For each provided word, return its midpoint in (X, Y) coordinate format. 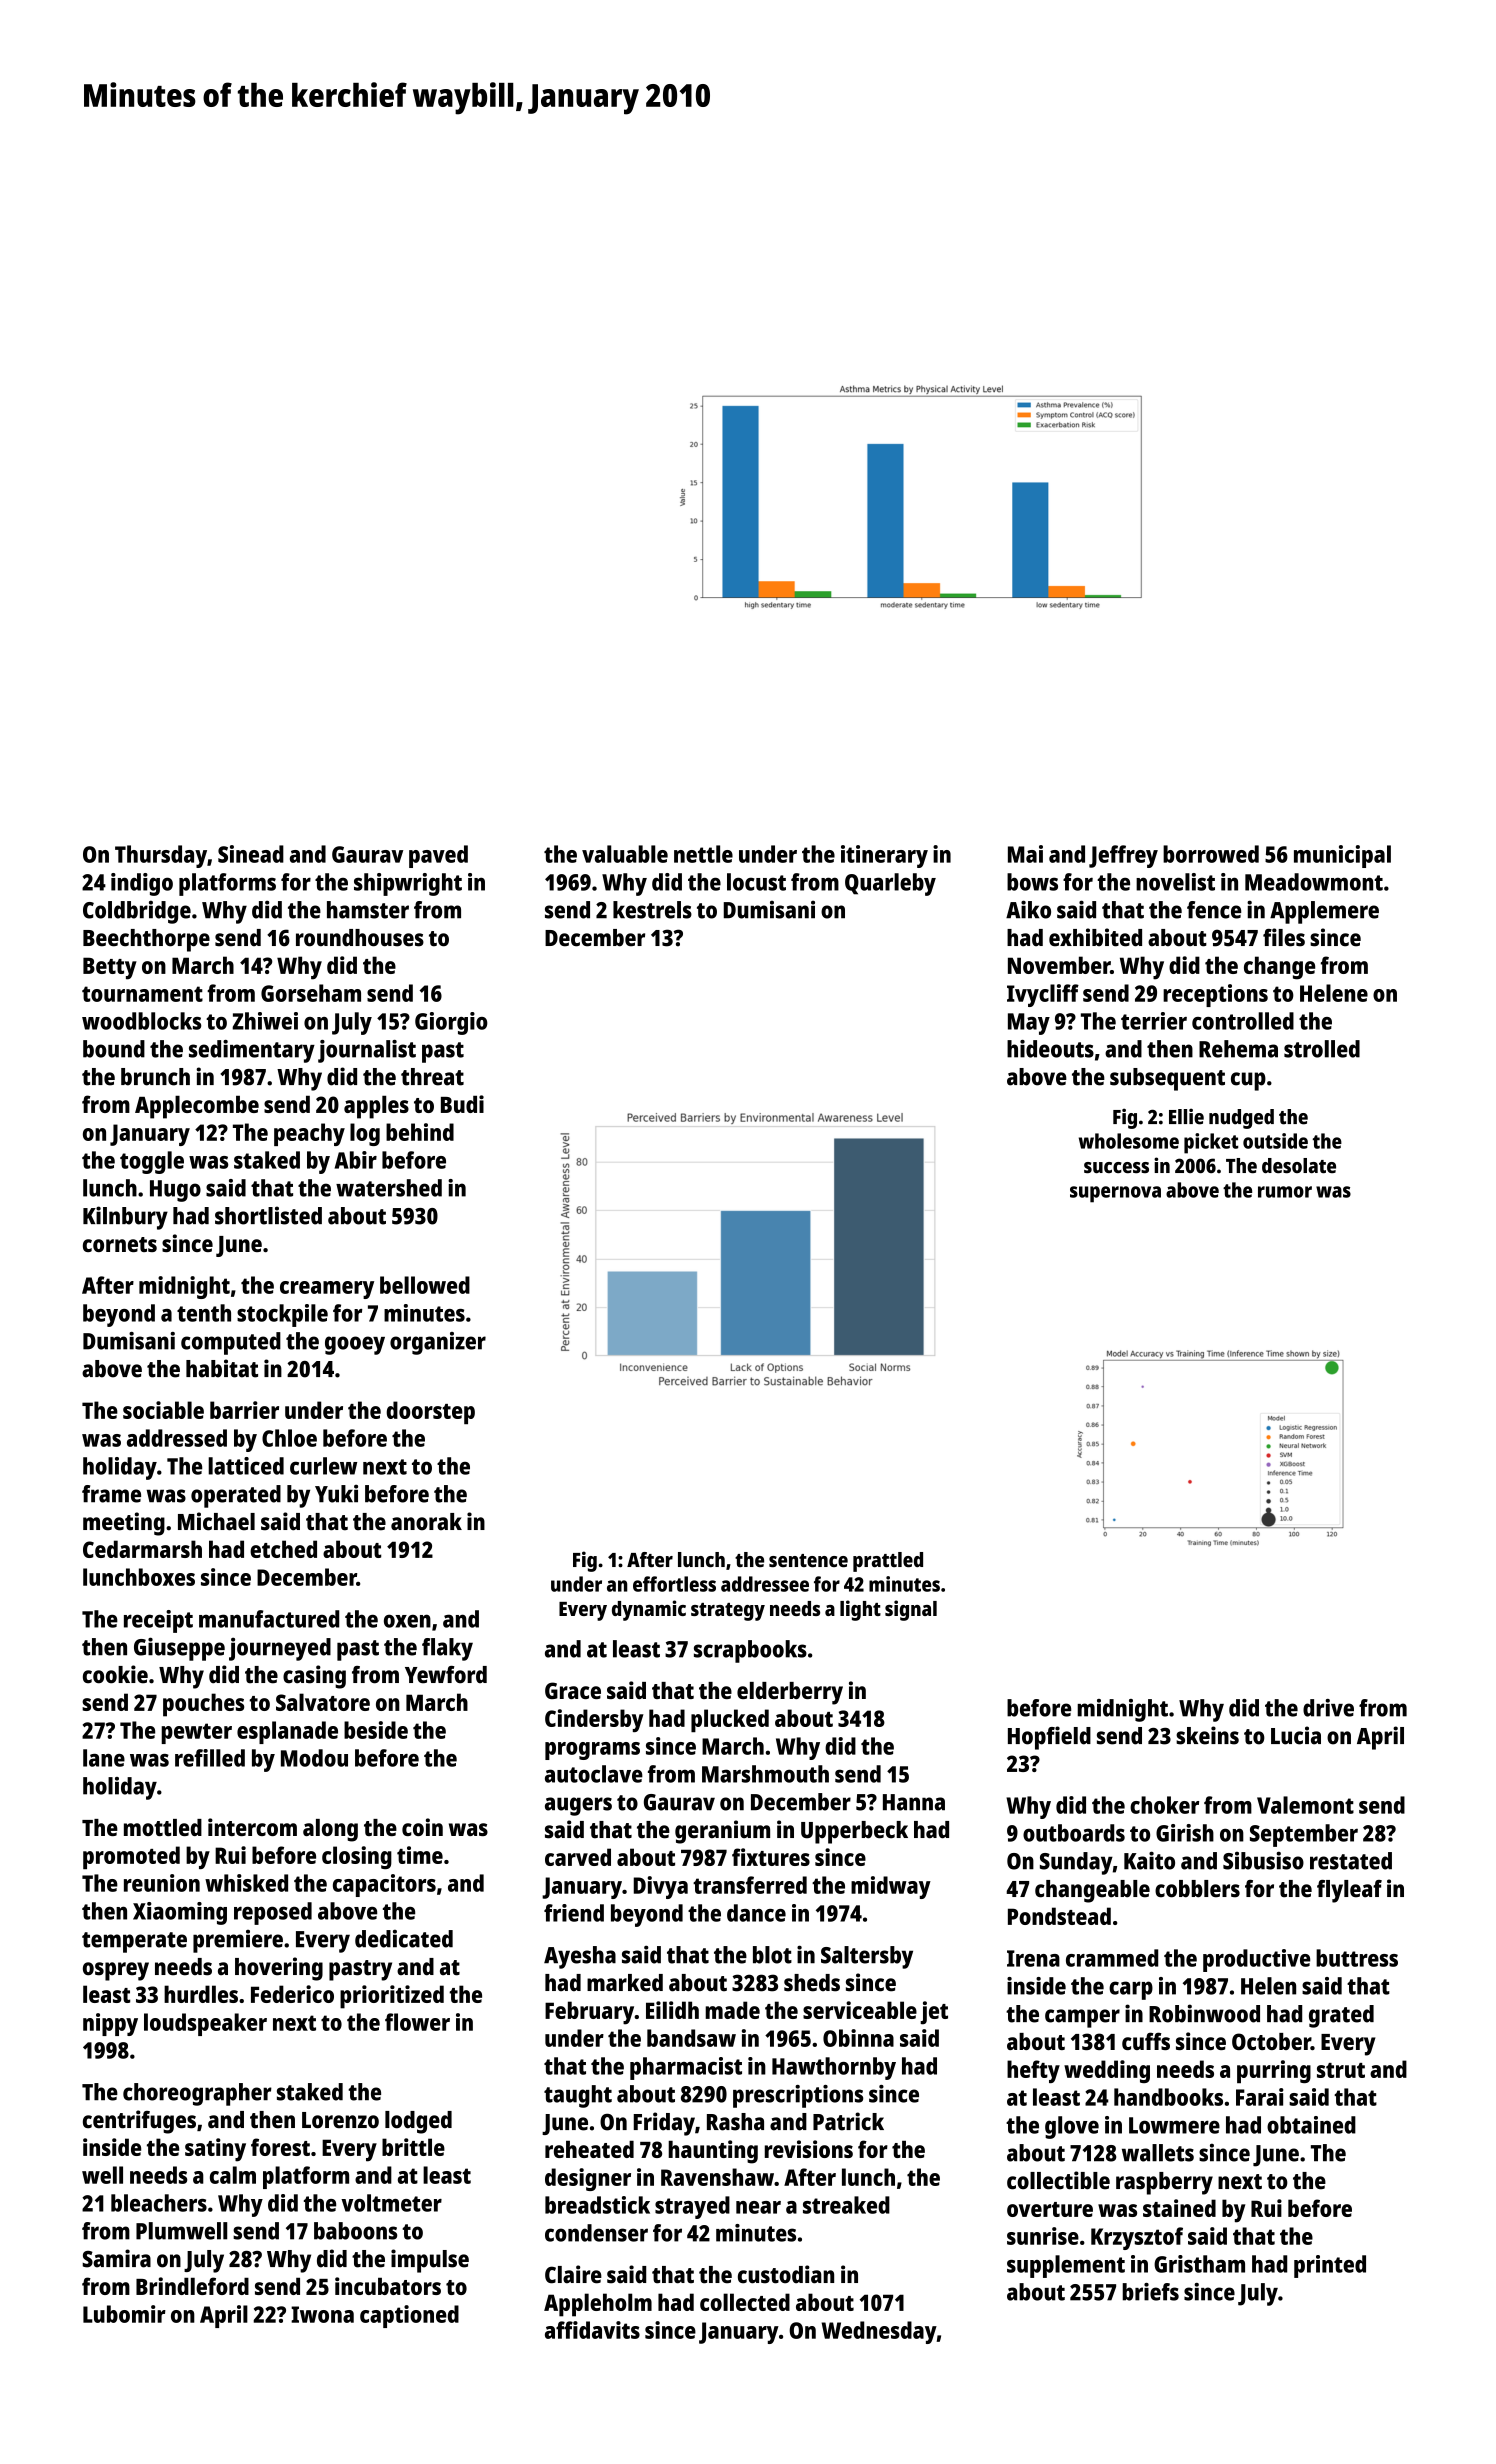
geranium (722, 1832)
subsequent (1167, 1079)
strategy (728, 1612)
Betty (110, 968)
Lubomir (124, 2314)
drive (1328, 1708)
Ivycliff (1043, 995)
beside (376, 1730)
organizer (438, 1343)
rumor (1285, 1192)
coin (422, 1827)
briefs (1150, 2292)
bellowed (425, 1285)
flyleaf (1349, 1891)
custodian (786, 2274)
